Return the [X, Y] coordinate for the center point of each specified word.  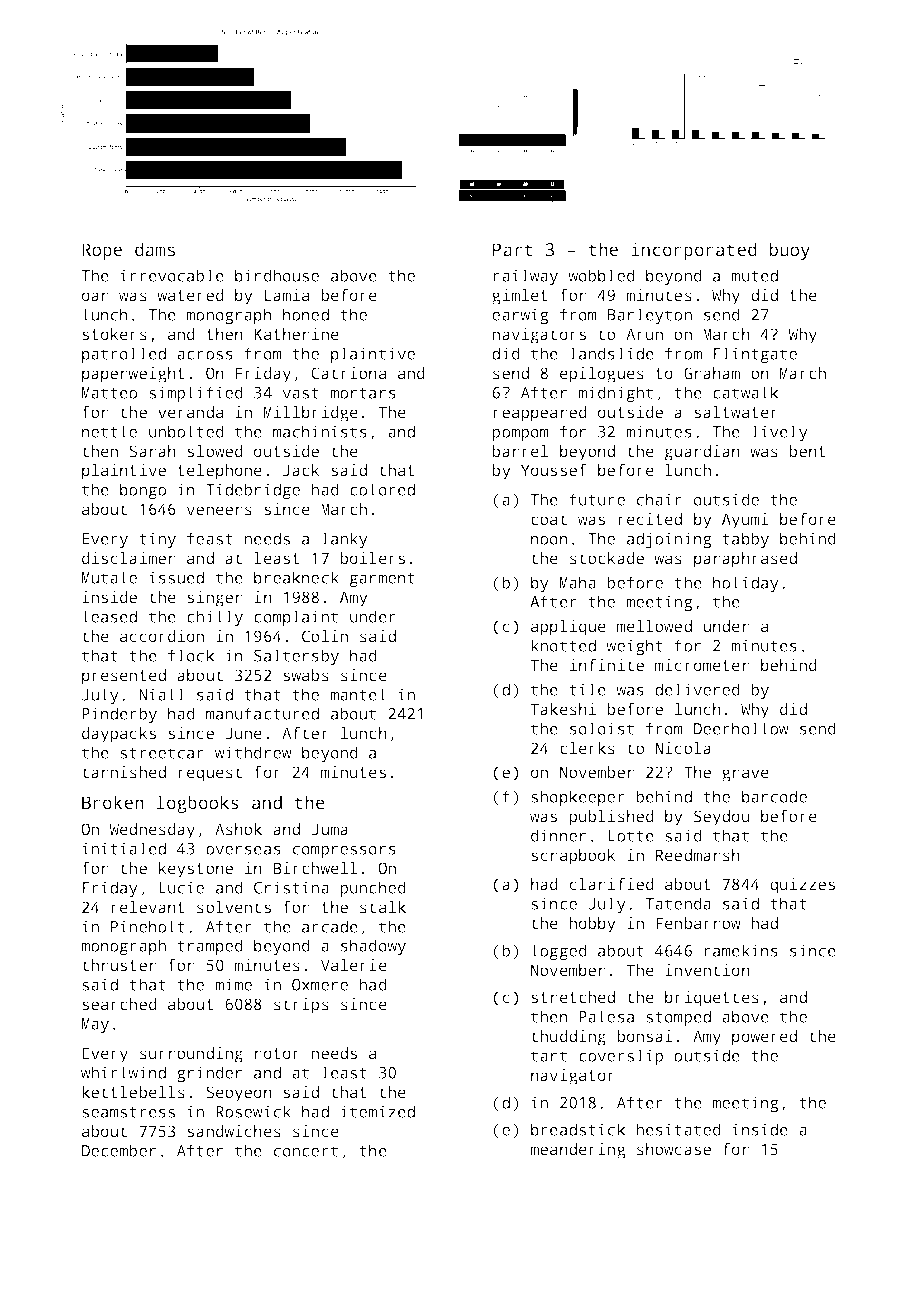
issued [176, 577]
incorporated [694, 251]
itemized [378, 1111]
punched [373, 889]
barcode [774, 796]
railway [525, 277]
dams [155, 249]
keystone [196, 870]
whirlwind [123, 1072]
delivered [697, 689]
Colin [325, 636]
